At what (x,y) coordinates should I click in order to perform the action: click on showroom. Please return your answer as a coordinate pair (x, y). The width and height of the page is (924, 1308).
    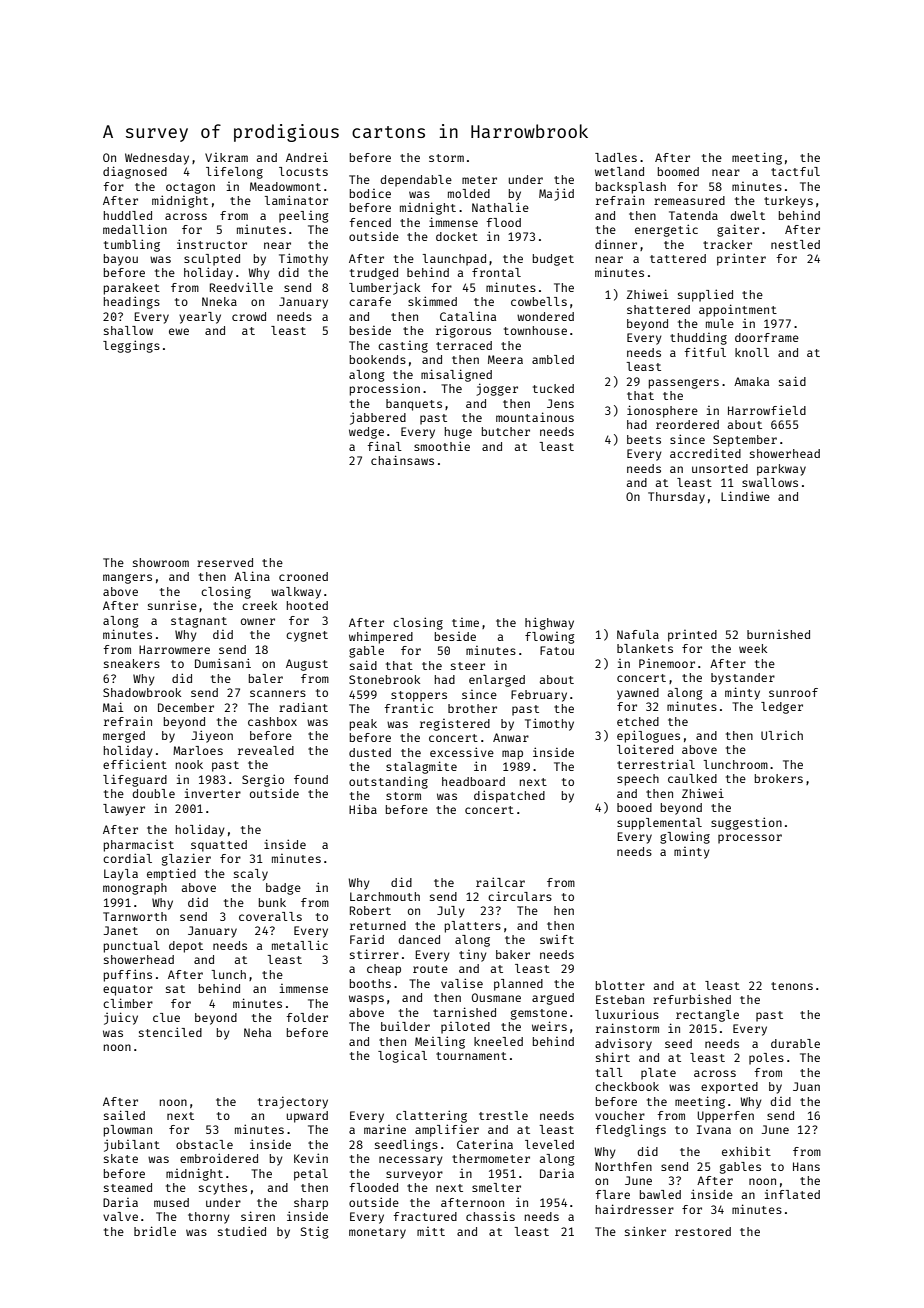
    Looking at the image, I should click on (161, 562).
